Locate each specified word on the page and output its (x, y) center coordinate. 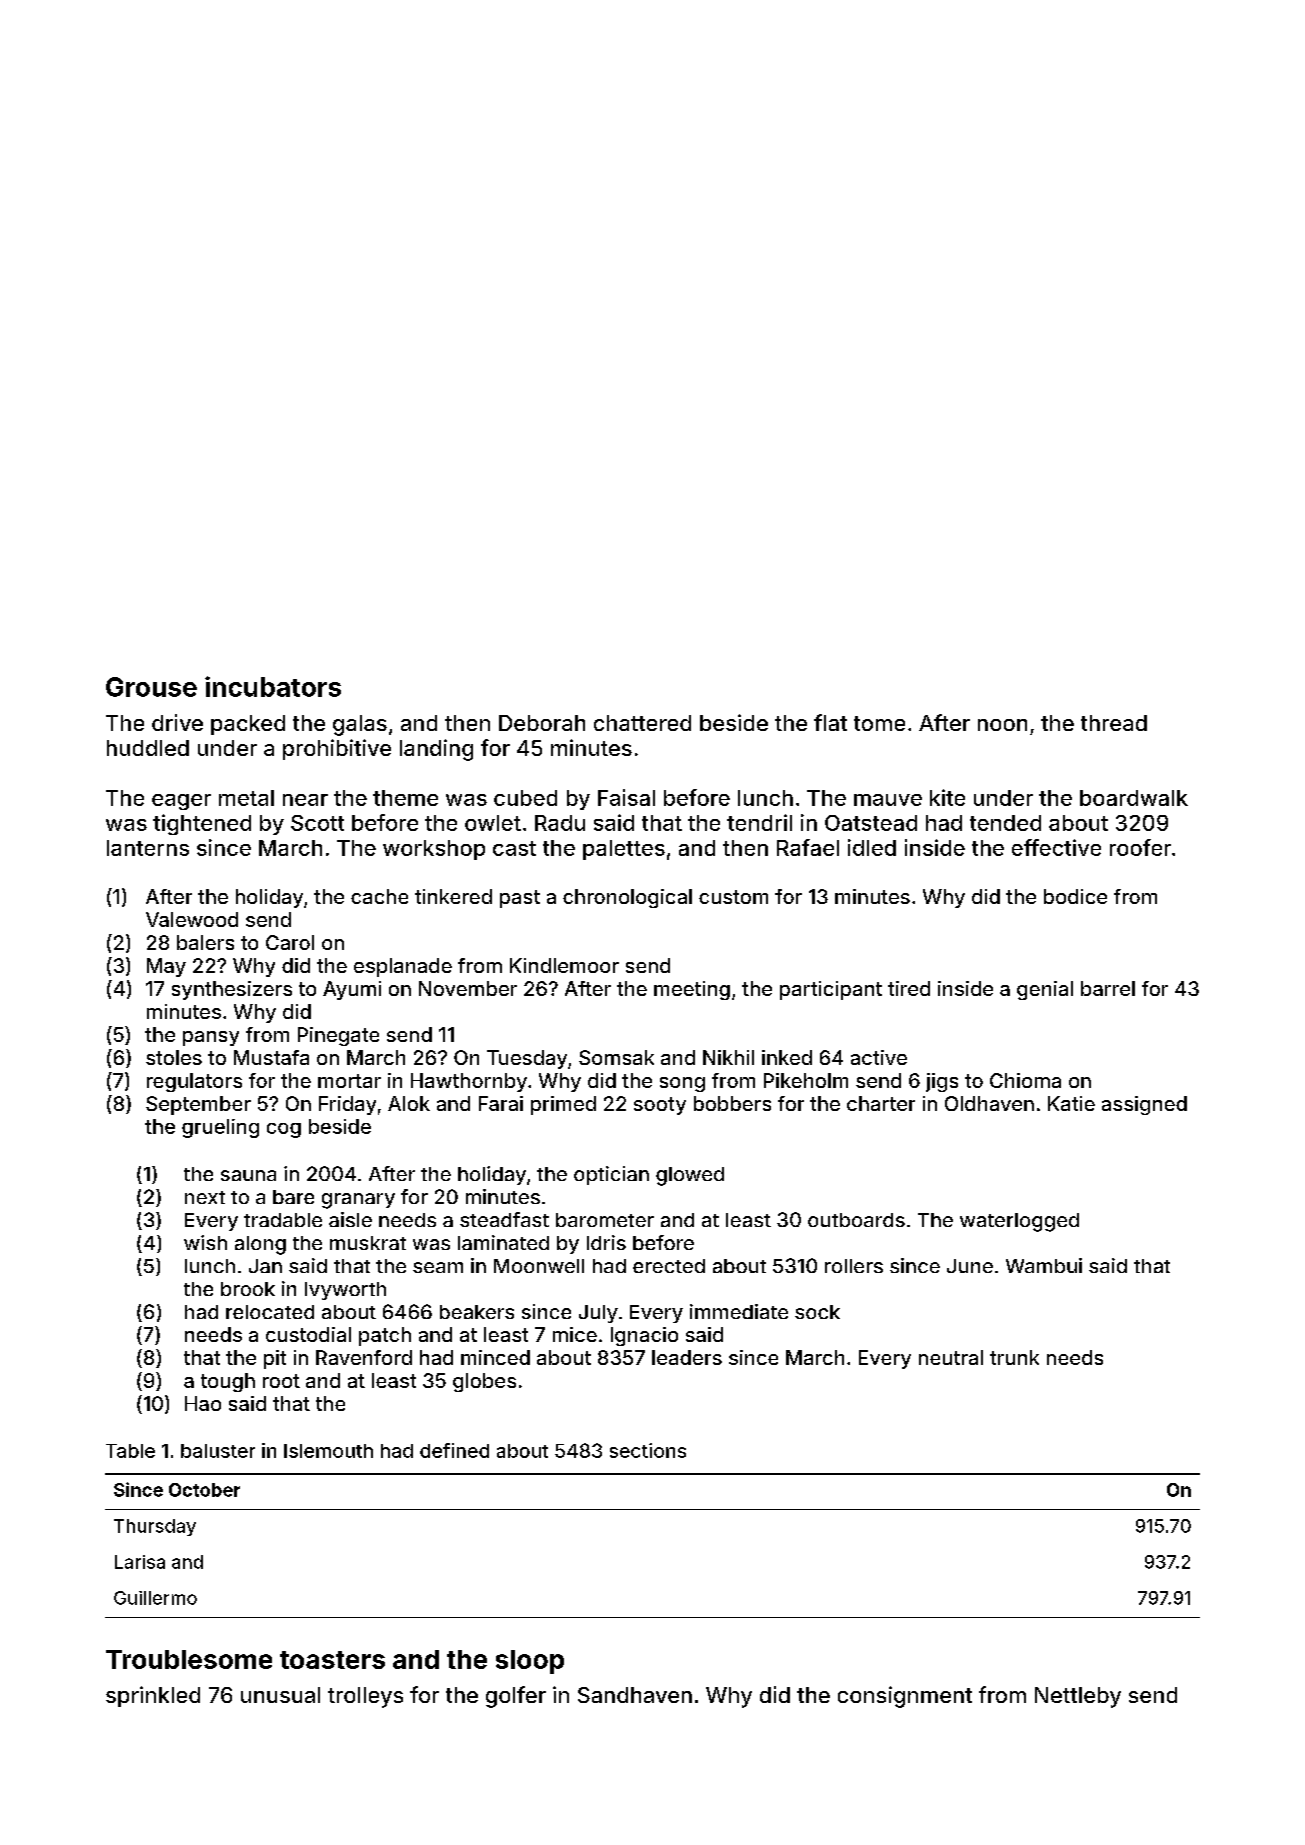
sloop (530, 1662)
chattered (642, 723)
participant (831, 990)
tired (909, 988)
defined (454, 1450)
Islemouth (328, 1451)
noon (1002, 725)
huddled (148, 748)
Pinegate (338, 1036)
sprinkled (153, 1696)
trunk (1014, 1357)
